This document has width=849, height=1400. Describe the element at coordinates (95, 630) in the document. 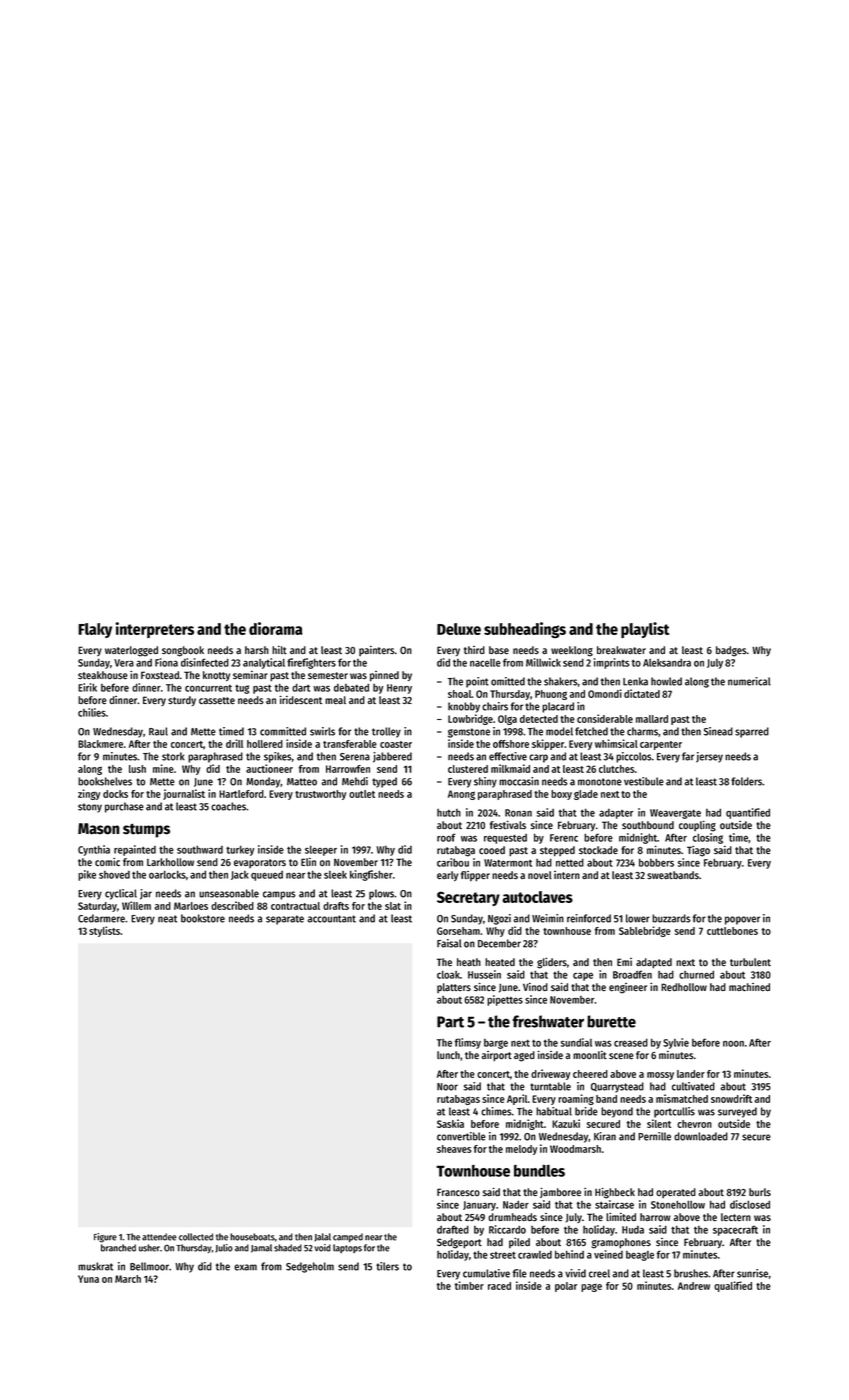

I see `Flaky` at that location.
